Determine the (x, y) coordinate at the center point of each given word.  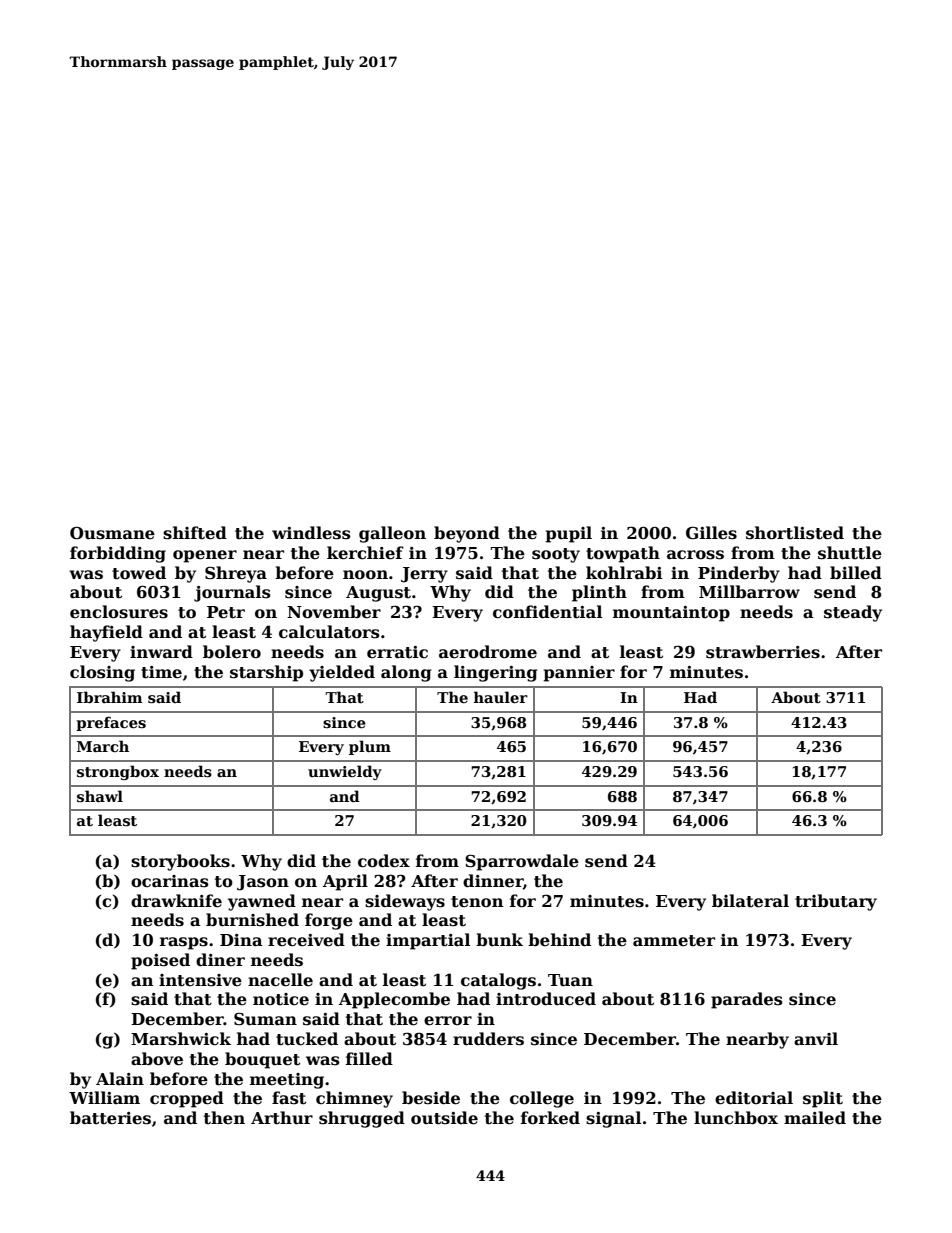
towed (139, 573)
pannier (579, 674)
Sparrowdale (522, 862)
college (542, 1099)
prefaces (111, 723)
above (157, 1059)
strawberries (763, 652)
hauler (501, 697)
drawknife (176, 901)
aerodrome (488, 652)
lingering (496, 673)
